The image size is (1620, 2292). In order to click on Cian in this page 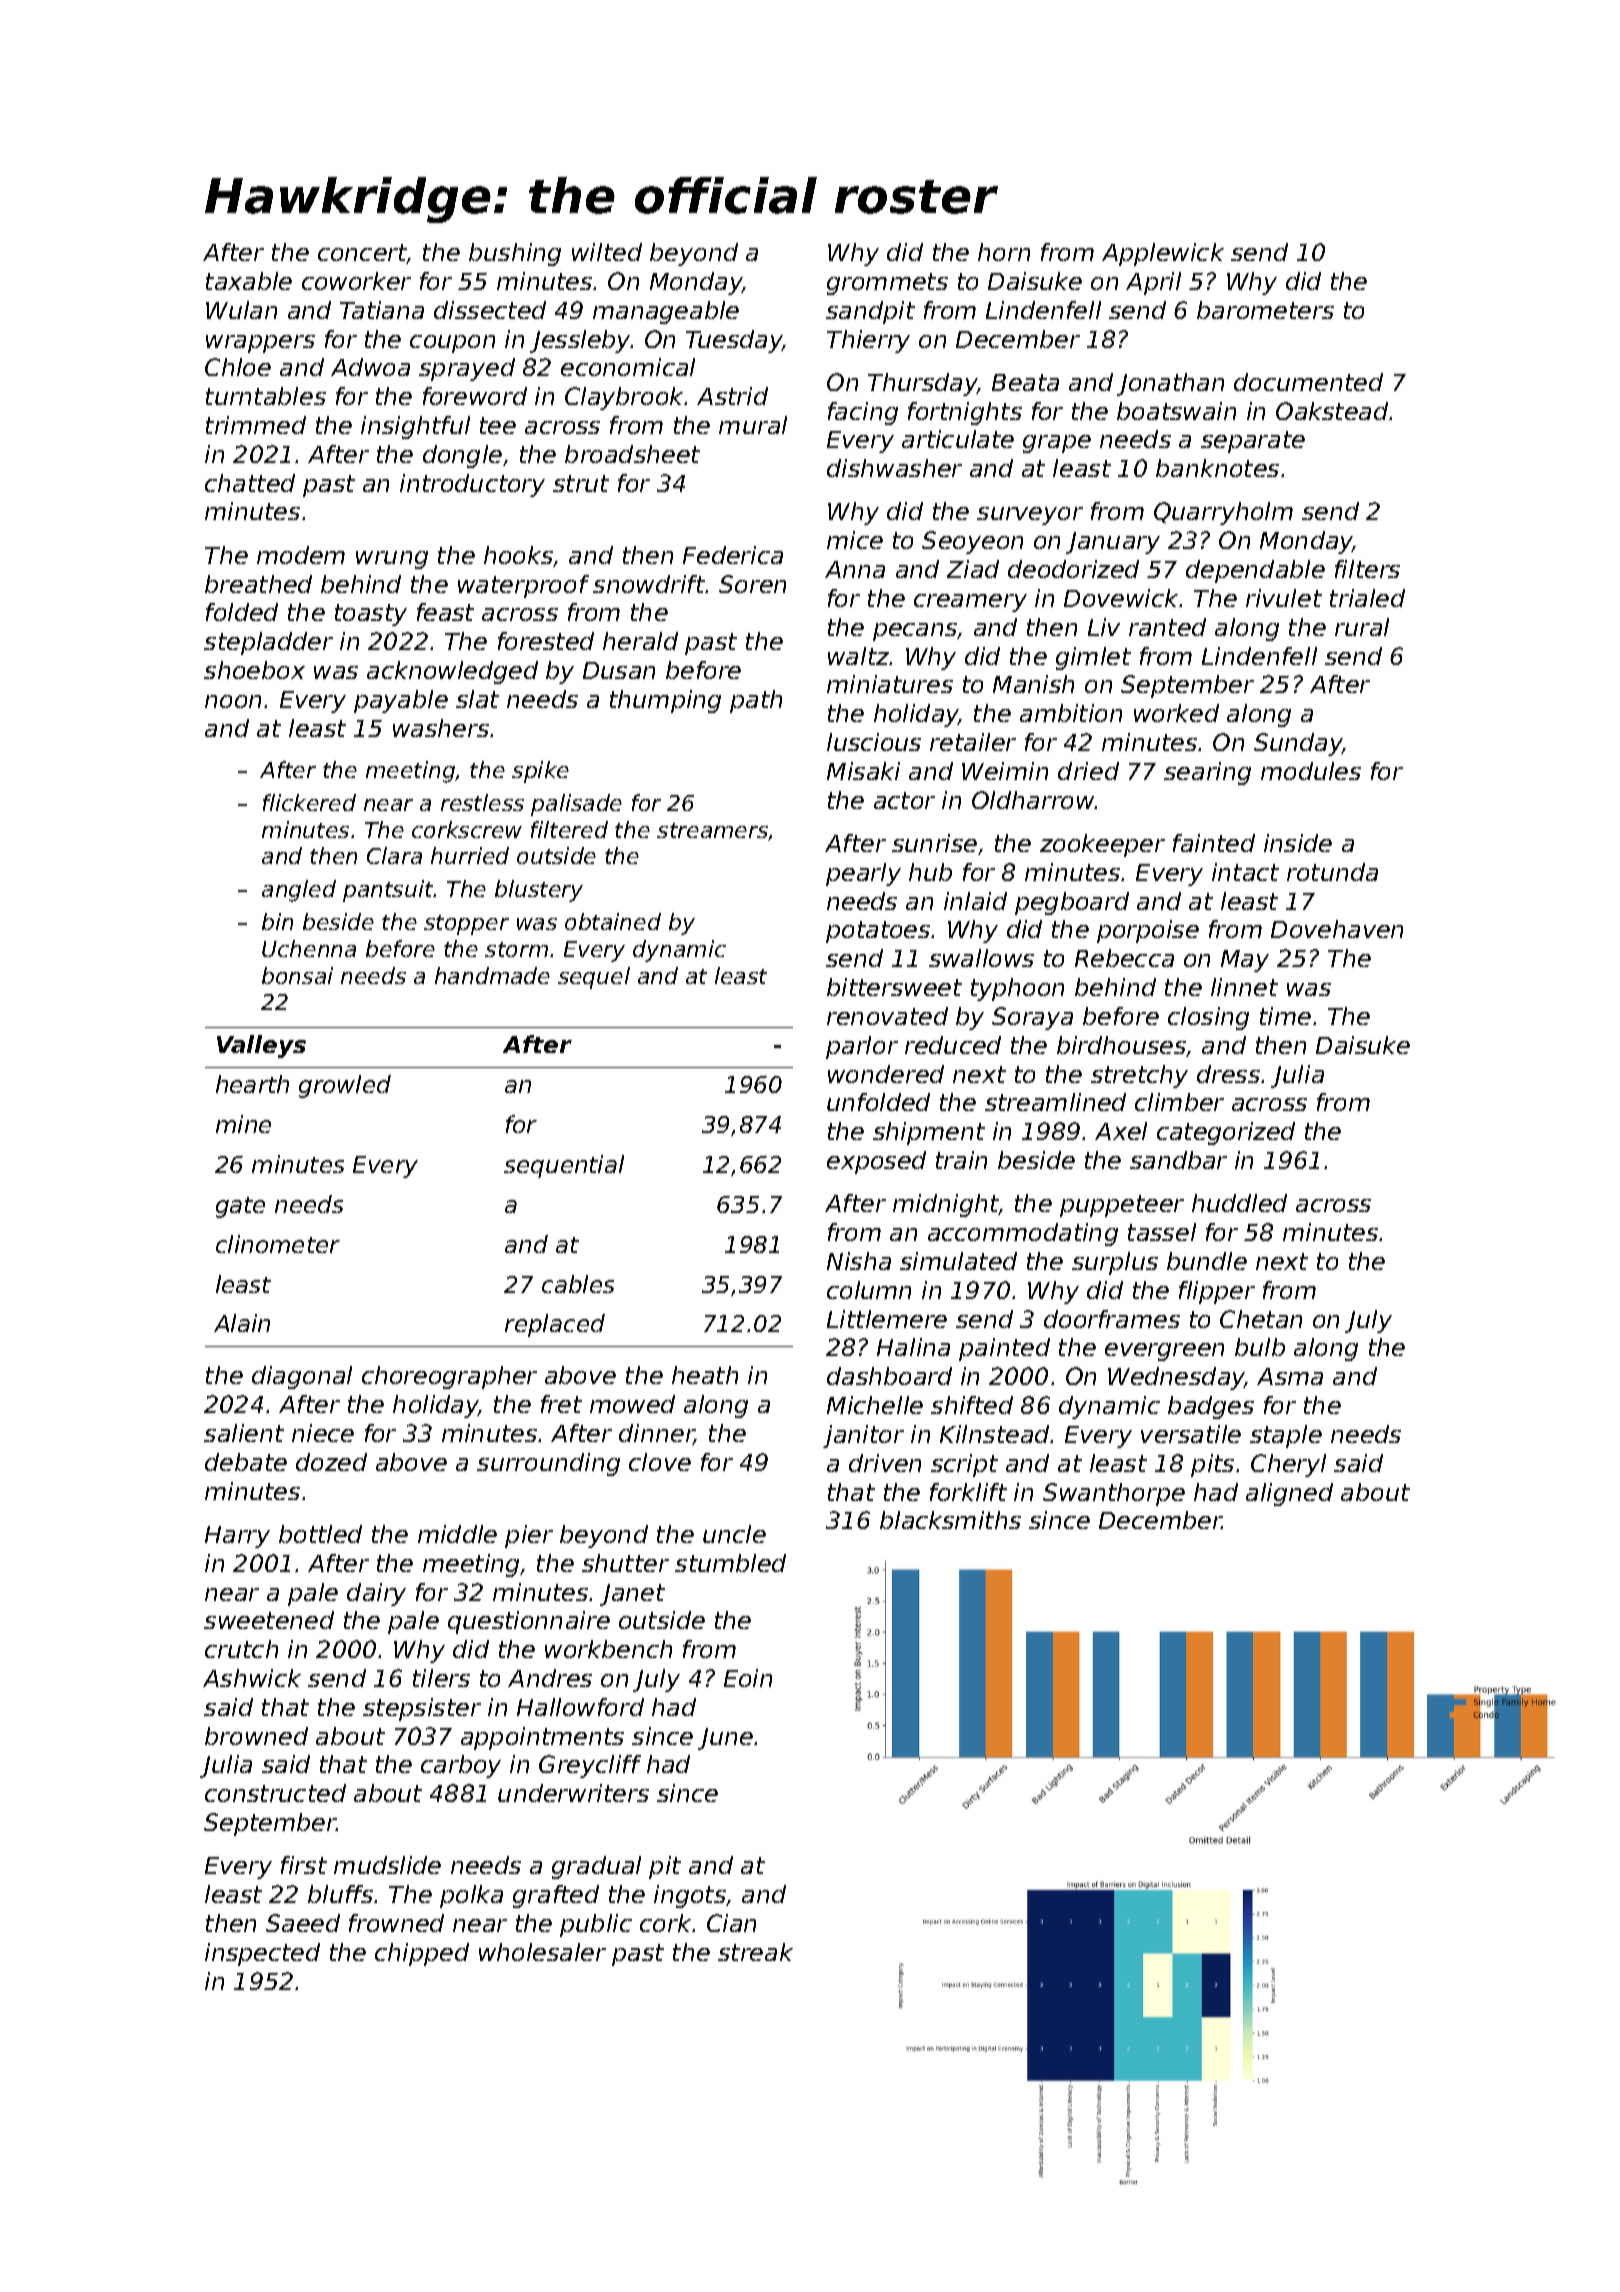, I will do `click(731, 1923)`.
